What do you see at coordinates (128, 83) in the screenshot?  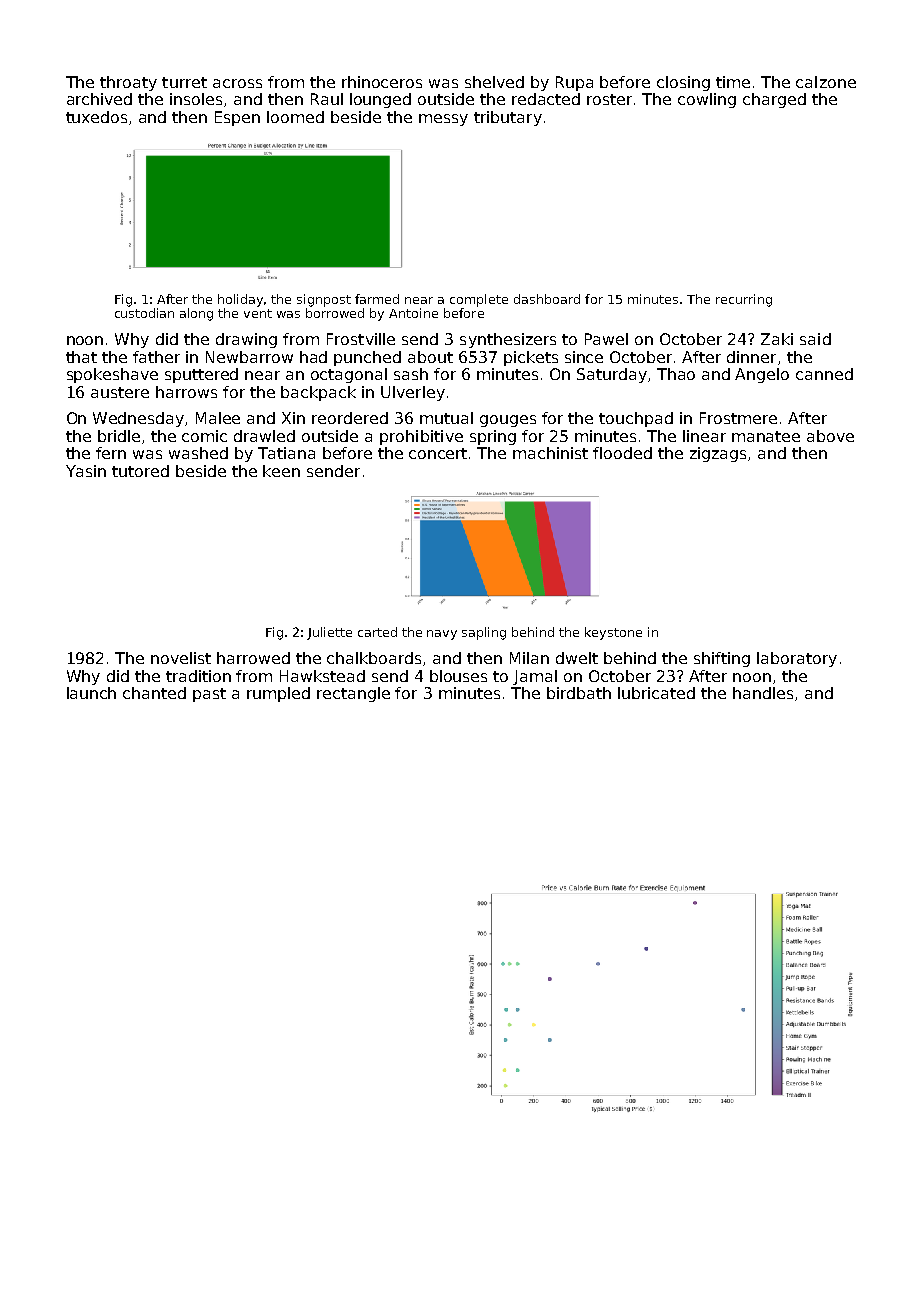 I see `throaty` at bounding box center [128, 83].
